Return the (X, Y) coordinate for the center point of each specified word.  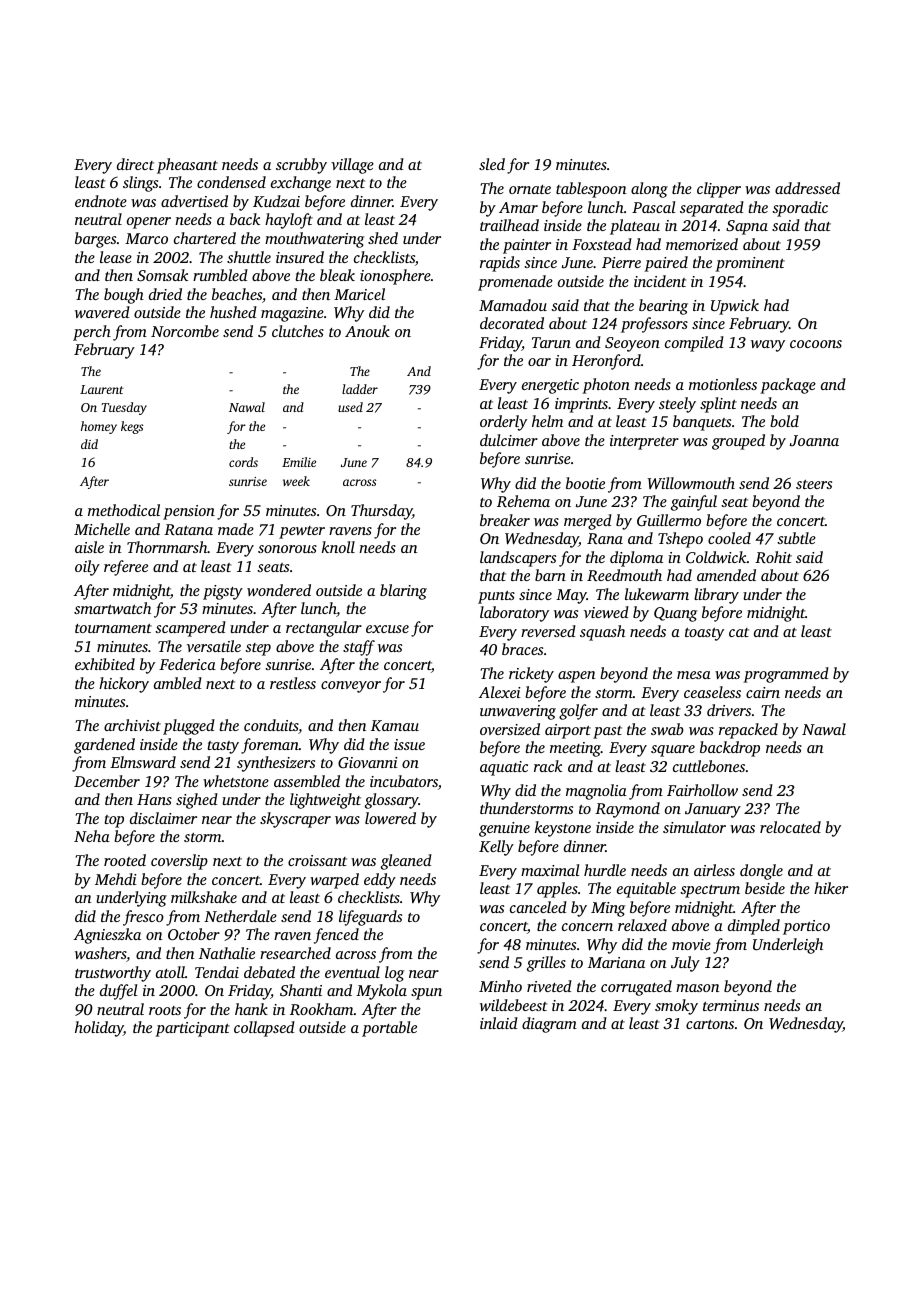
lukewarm (657, 594)
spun (426, 994)
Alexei (500, 692)
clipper (719, 190)
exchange (301, 184)
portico (806, 927)
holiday (99, 1029)
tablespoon (591, 190)
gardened (104, 746)
